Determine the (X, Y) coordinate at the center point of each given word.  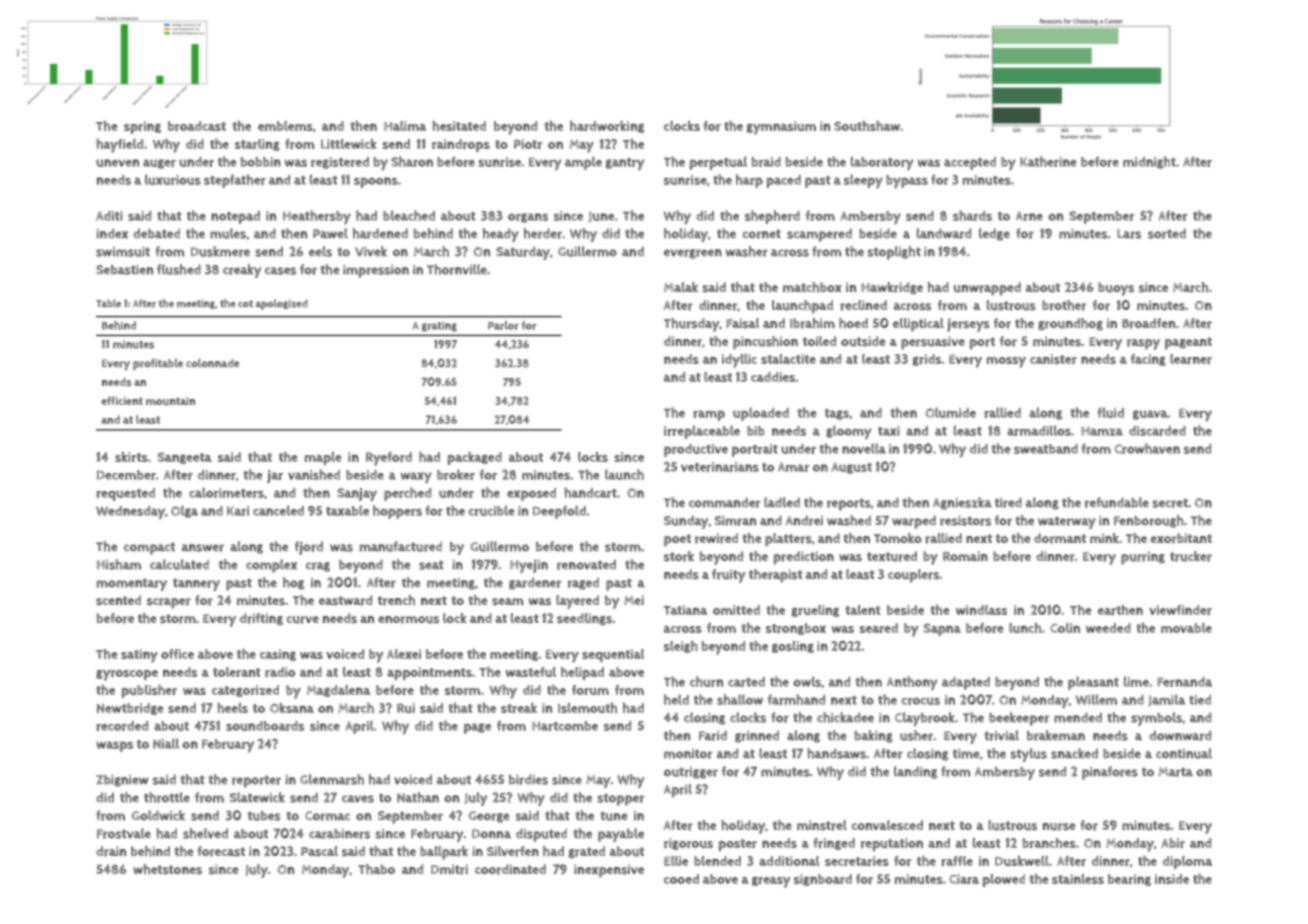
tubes (264, 816)
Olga (184, 511)
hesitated (459, 126)
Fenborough (1149, 521)
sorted (1167, 233)
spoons (376, 182)
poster (738, 845)
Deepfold (559, 512)
